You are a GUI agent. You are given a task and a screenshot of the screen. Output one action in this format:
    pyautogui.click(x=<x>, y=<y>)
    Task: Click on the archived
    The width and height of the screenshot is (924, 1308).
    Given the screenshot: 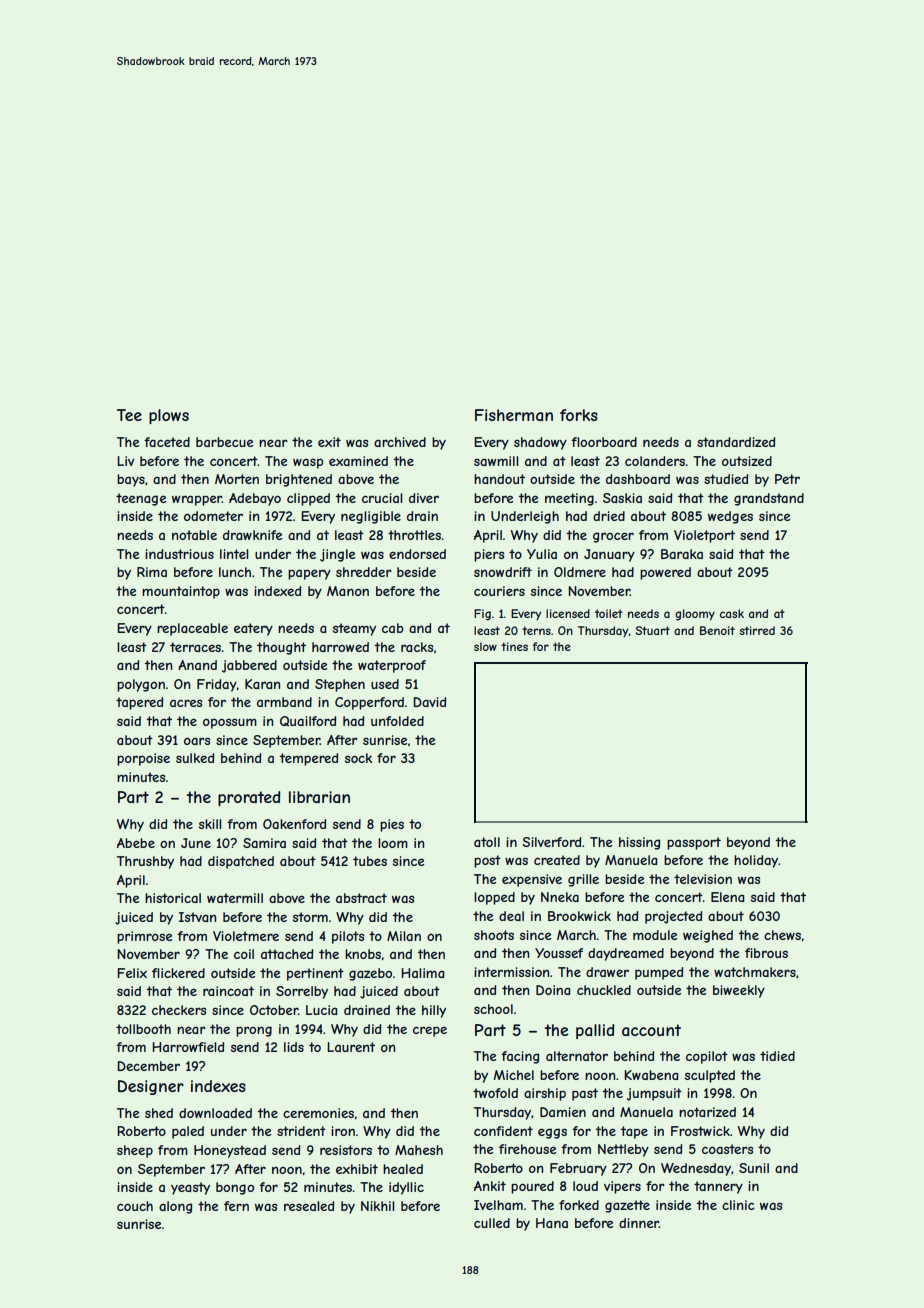 What is the action you would take?
    pyautogui.click(x=400, y=442)
